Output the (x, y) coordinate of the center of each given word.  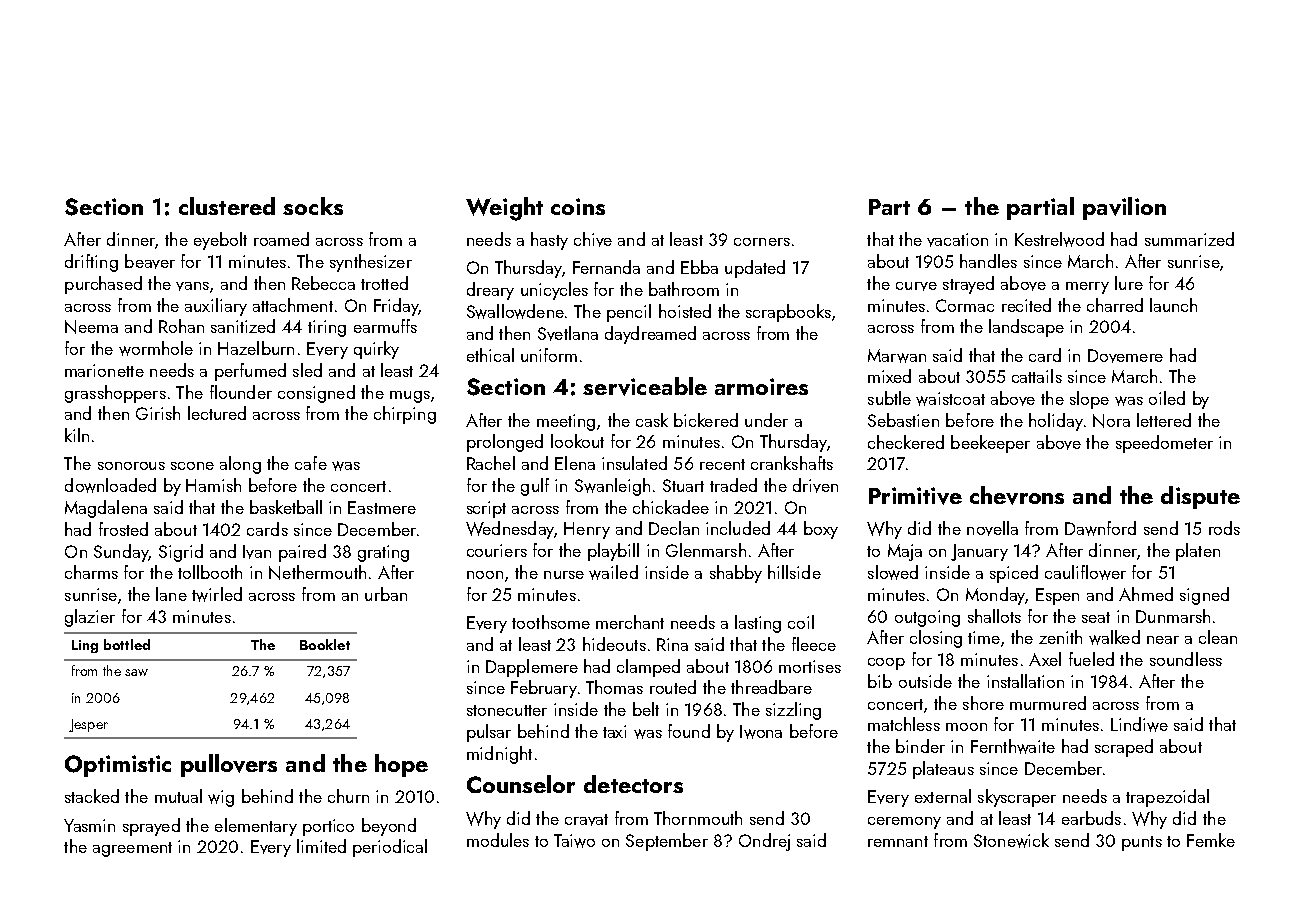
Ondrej (764, 842)
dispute (1200, 497)
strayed (968, 285)
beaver (150, 261)
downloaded (110, 485)
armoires (761, 386)
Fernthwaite (1013, 746)
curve (916, 286)
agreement (132, 849)
